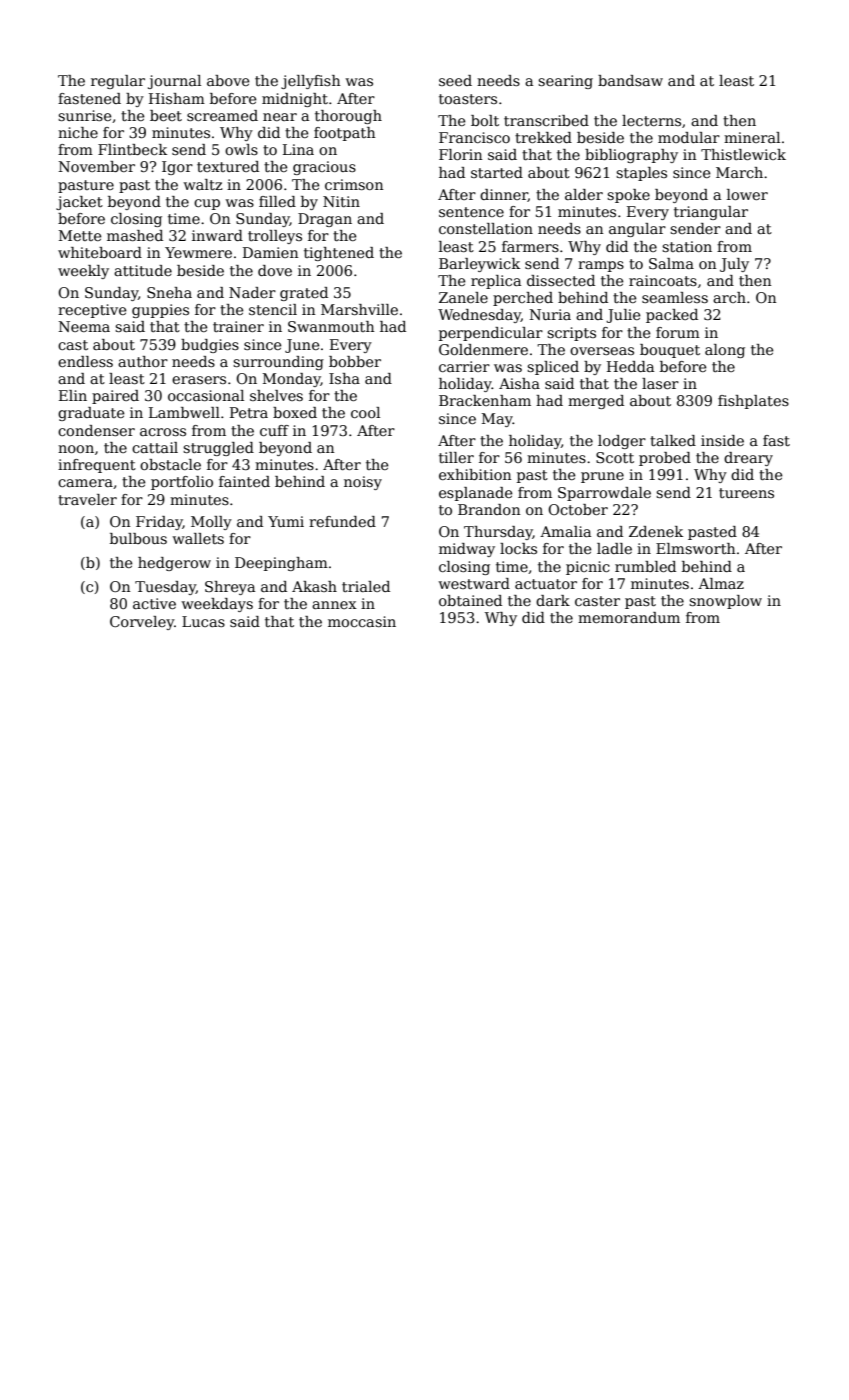 The height and width of the document is (1400, 849). What do you see at coordinates (359, 309) in the document?
I see `Marshville` at bounding box center [359, 309].
